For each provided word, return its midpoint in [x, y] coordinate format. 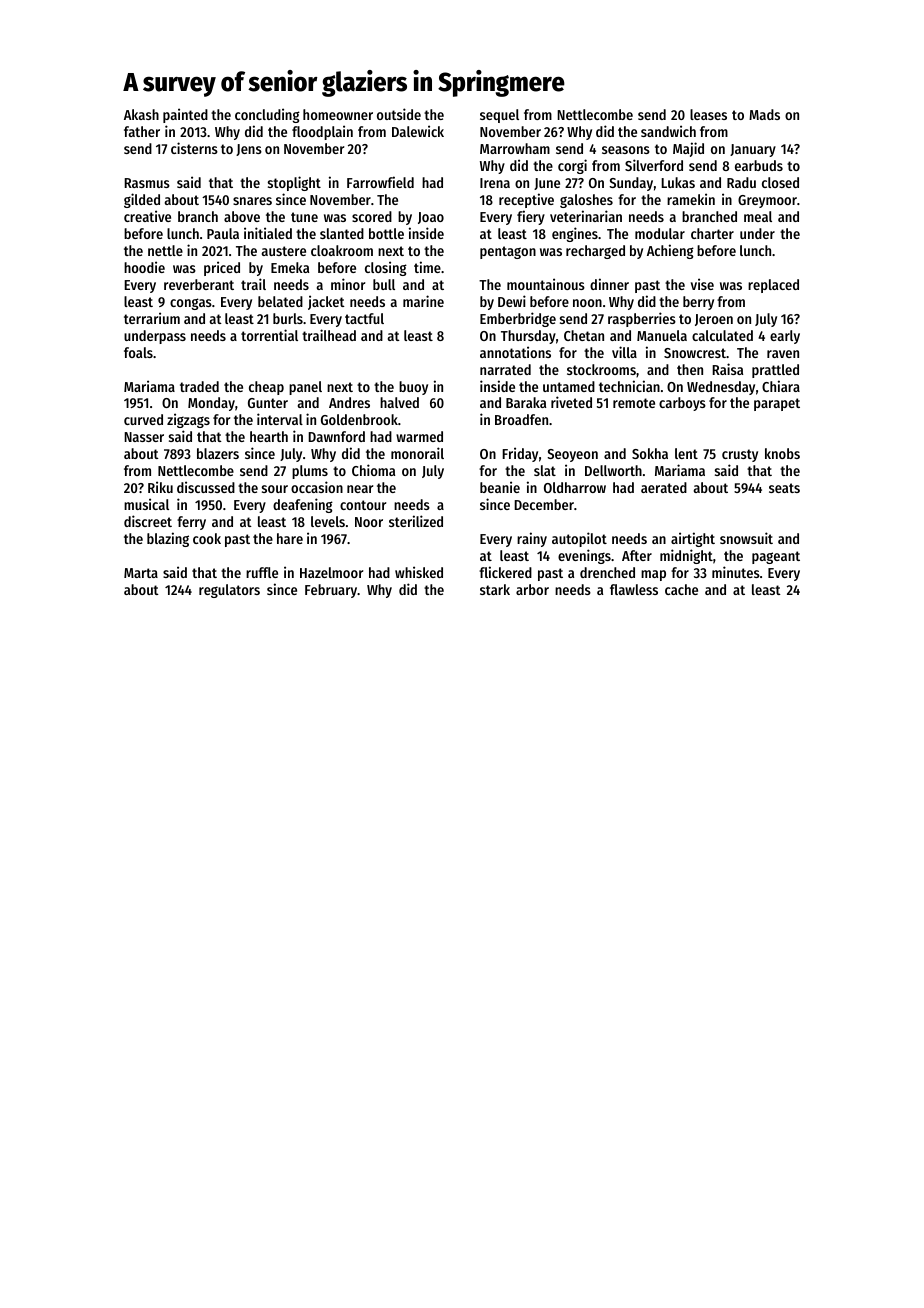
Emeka [290, 267]
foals [138, 352]
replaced [773, 286]
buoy [413, 388]
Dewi [512, 301]
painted [185, 115]
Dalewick [418, 131]
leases [708, 114]
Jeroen [714, 320]
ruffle [262, 572]
